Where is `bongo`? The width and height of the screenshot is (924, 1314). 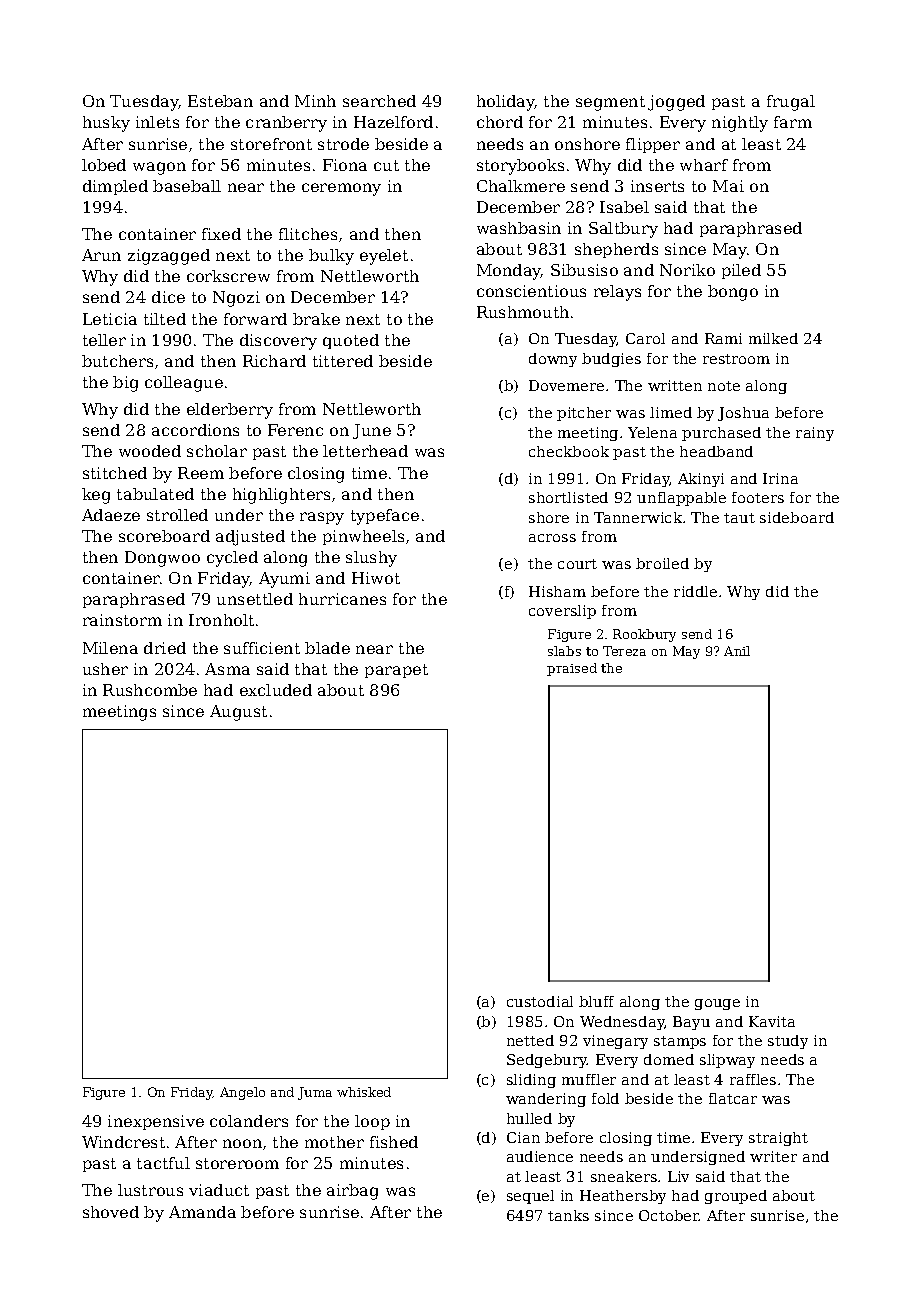 bongo is located at coordinates (733, 293).
